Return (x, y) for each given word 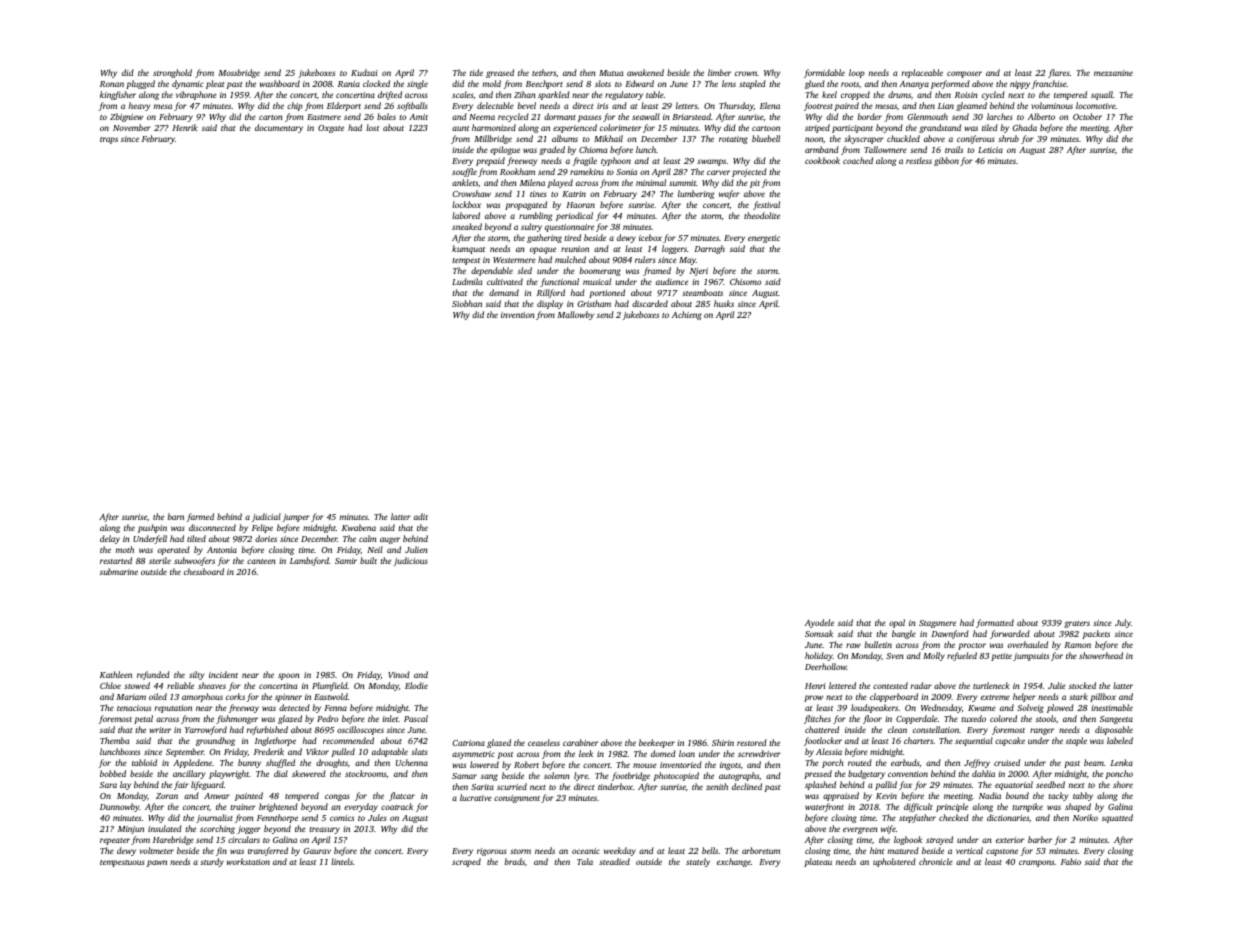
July (1123, 623)
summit (683, 183)
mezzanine (1113, 73)
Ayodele (819, 623)
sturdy (212, 862)
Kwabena (359, 527)
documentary (279, 128)
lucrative (476, 797)
